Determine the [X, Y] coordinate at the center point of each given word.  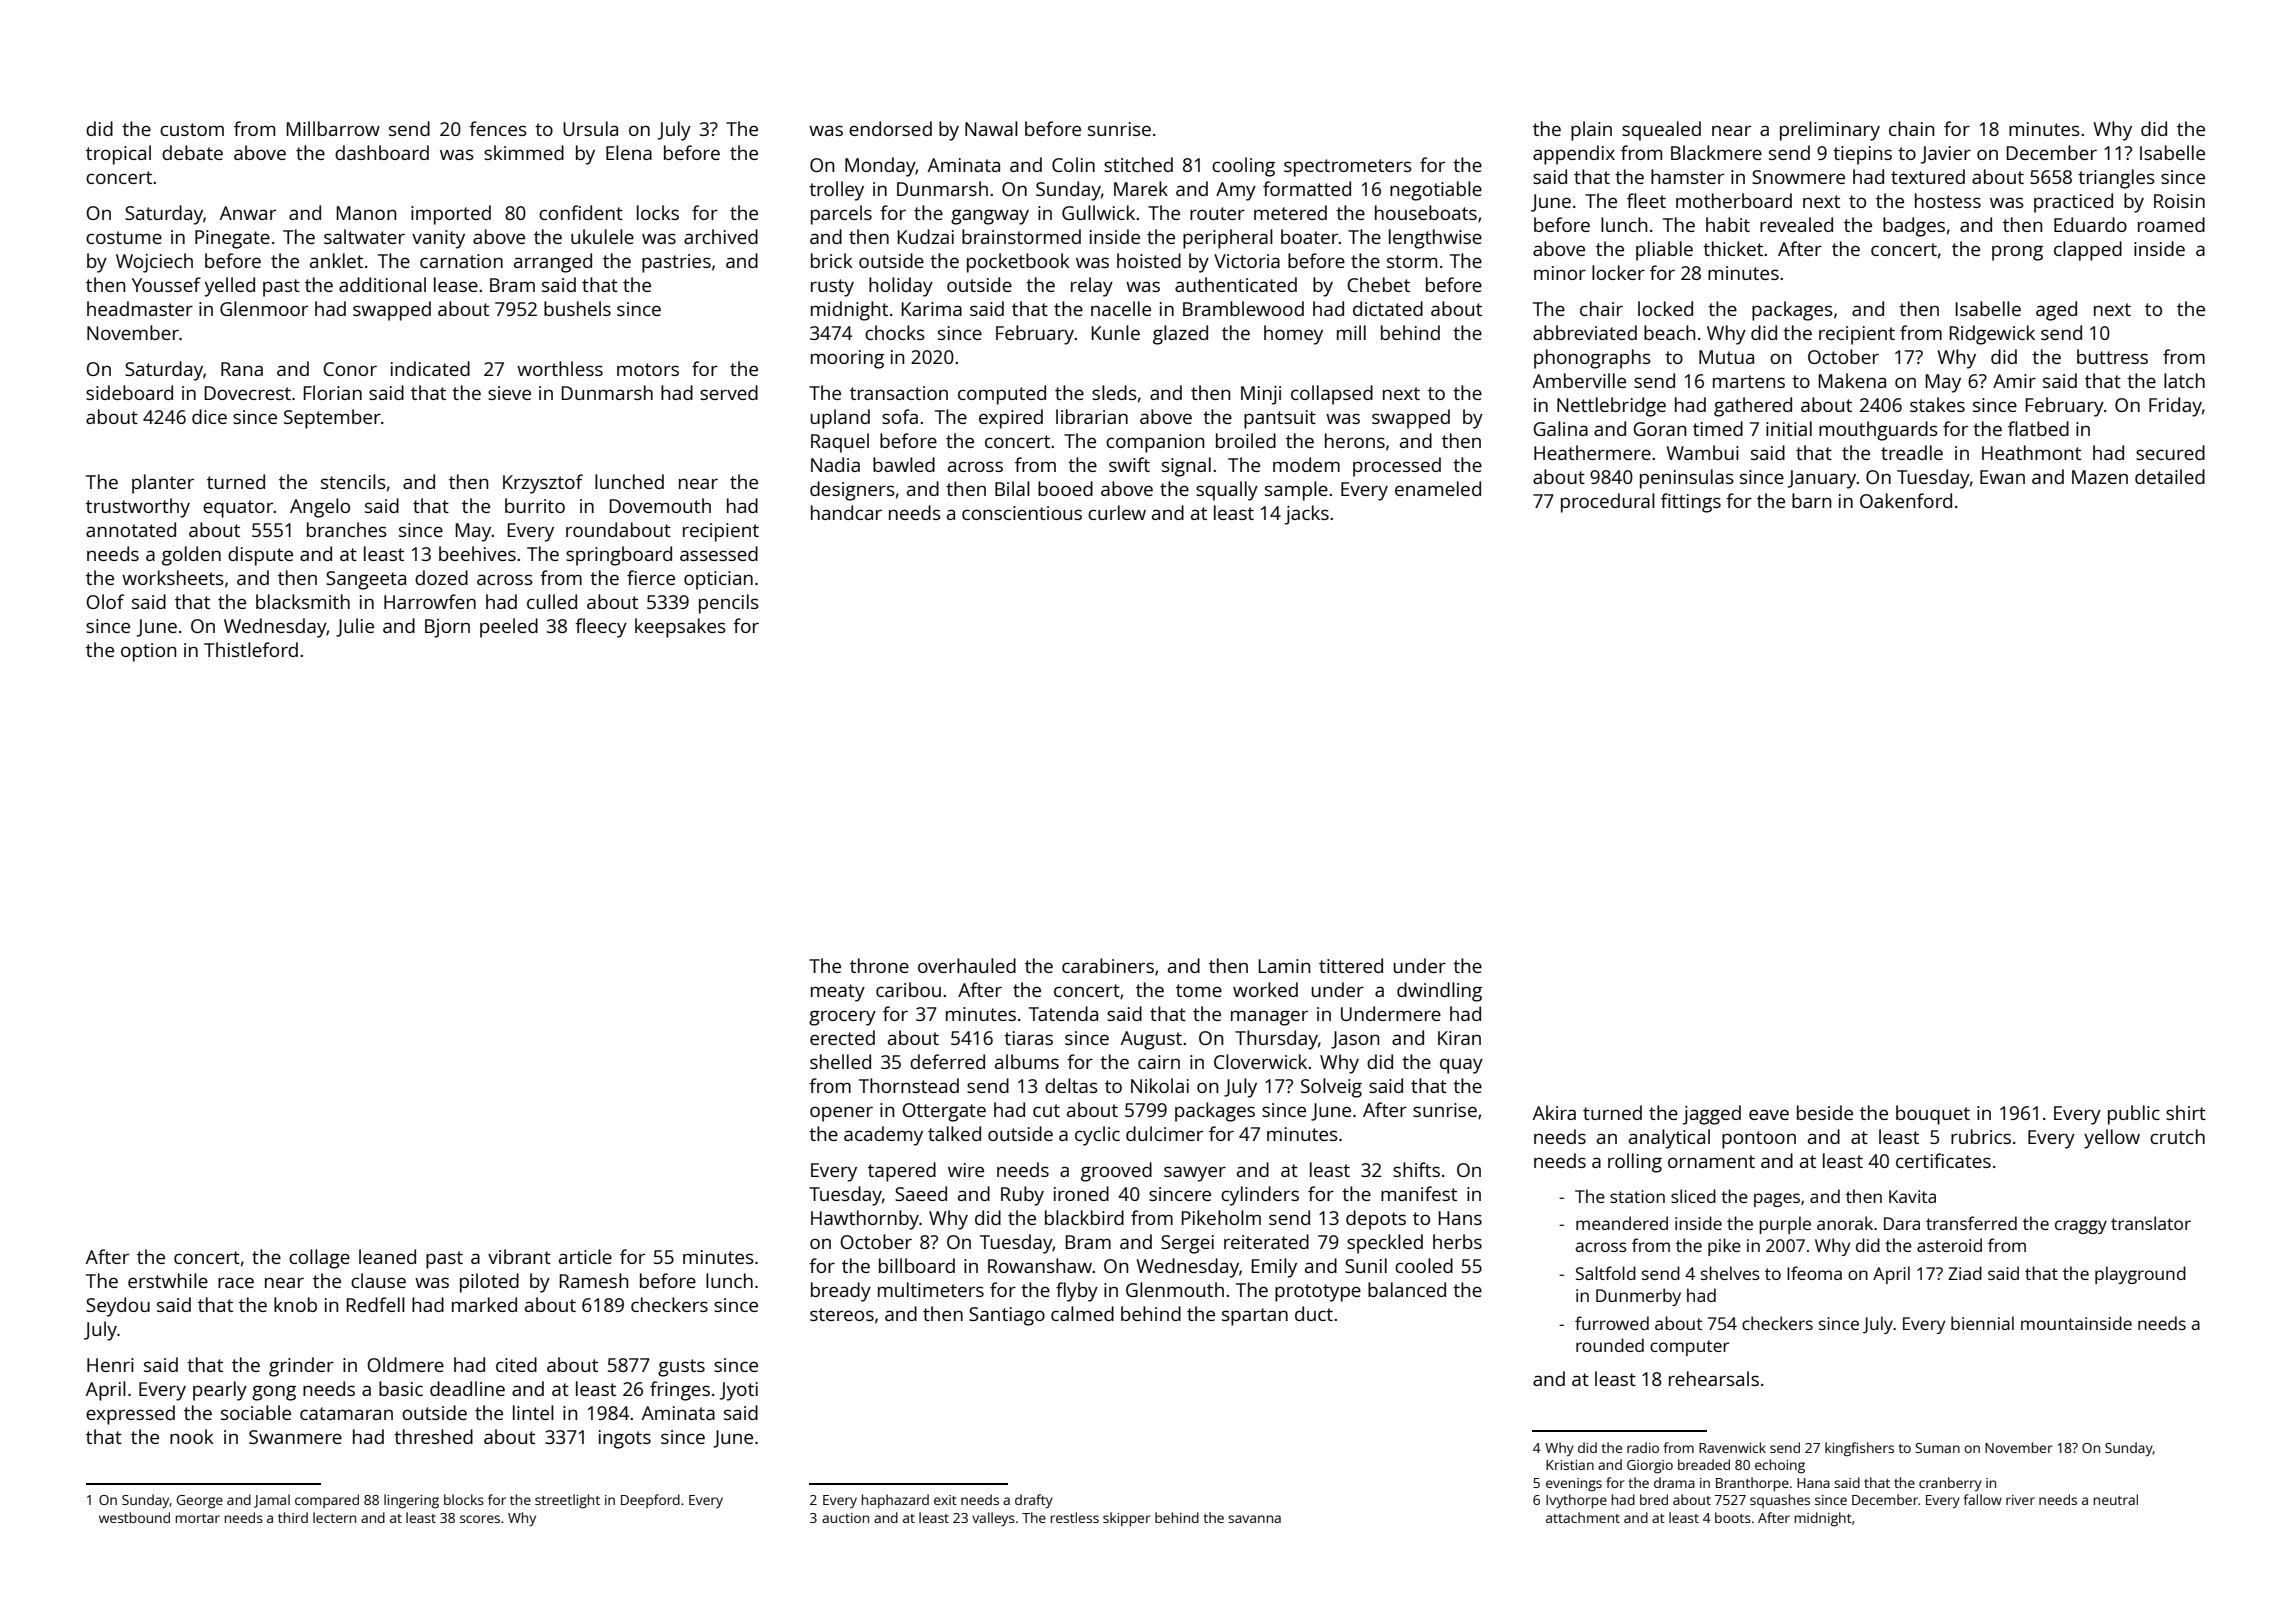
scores [480, 1519]
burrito [535, 505]
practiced [2073, 203]
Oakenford [1906, 500]
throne [879, 965]
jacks [1307, 515]
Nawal [991, 128]
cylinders [1260, 1196]
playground [2140, 1275]
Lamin [1284, 966]
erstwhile [168, 1280]
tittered [1351, 965]
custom [192, 129]
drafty [1034, 1501]
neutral [2116, 1499]
